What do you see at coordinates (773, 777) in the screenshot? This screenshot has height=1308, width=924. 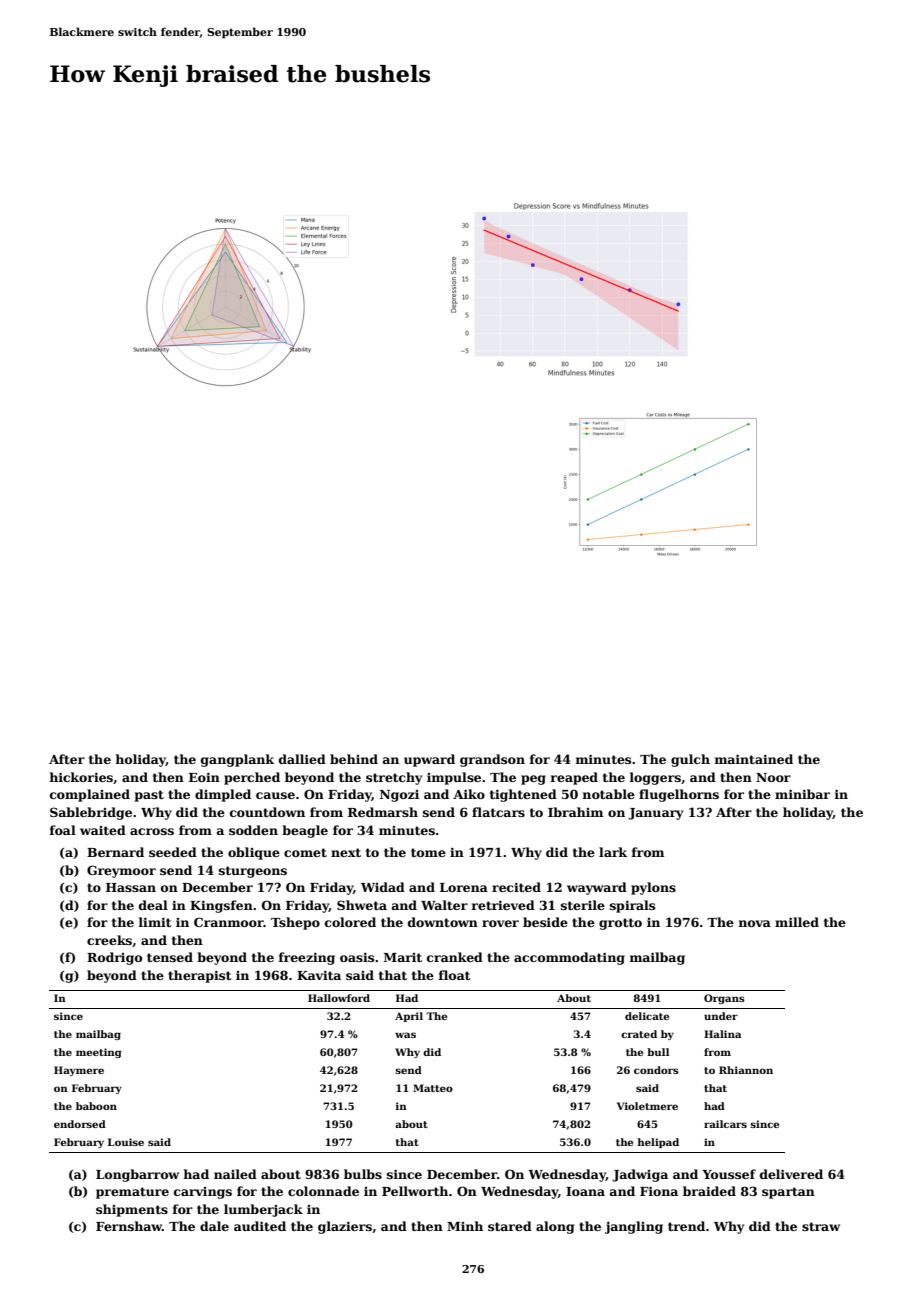 I see `Noor` at bounding box center [773, 777].
